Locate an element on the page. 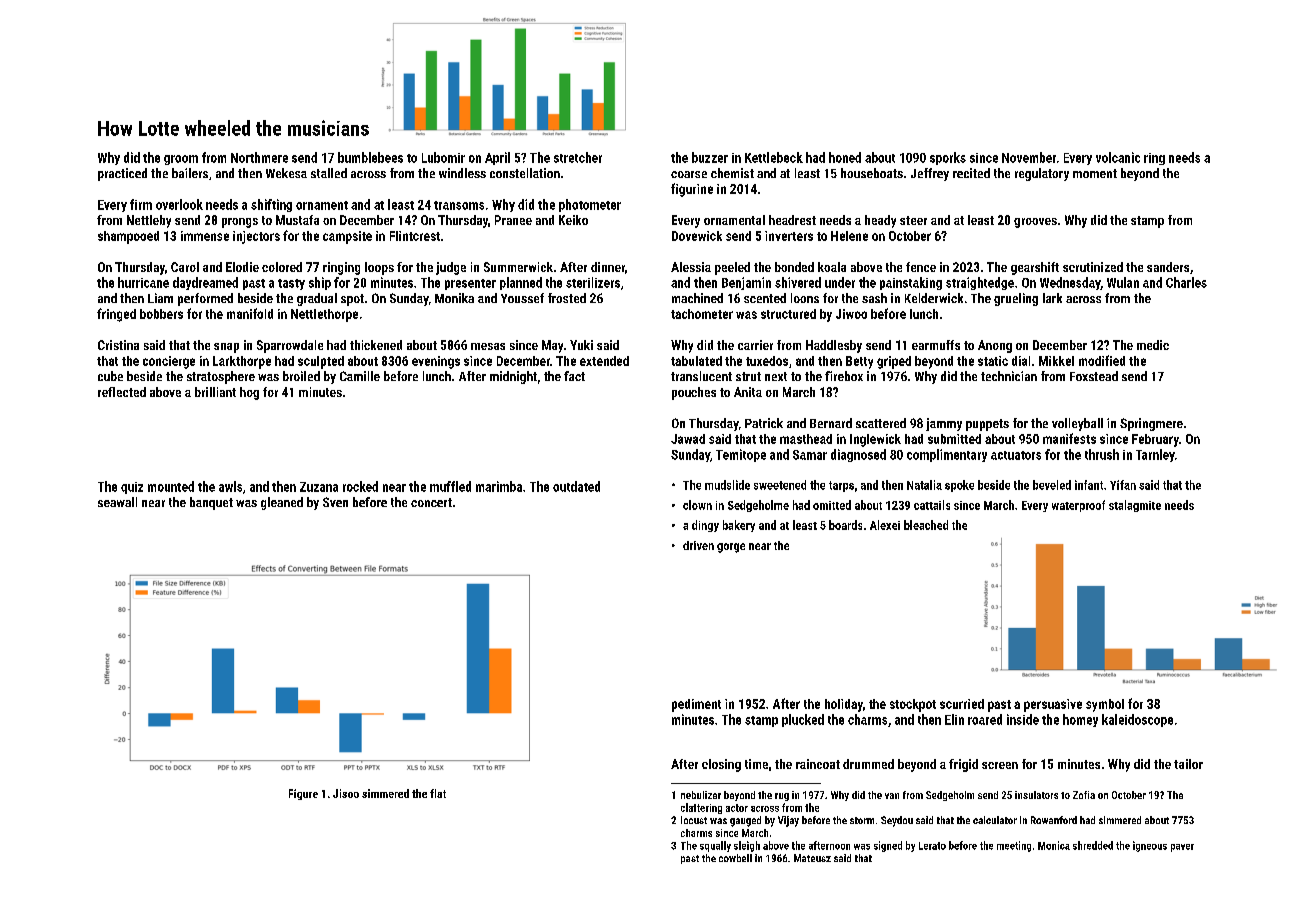 Image resolution: width=1308 pixels, height=924 pixels. hurricane is located at coordinates (143, 282).
